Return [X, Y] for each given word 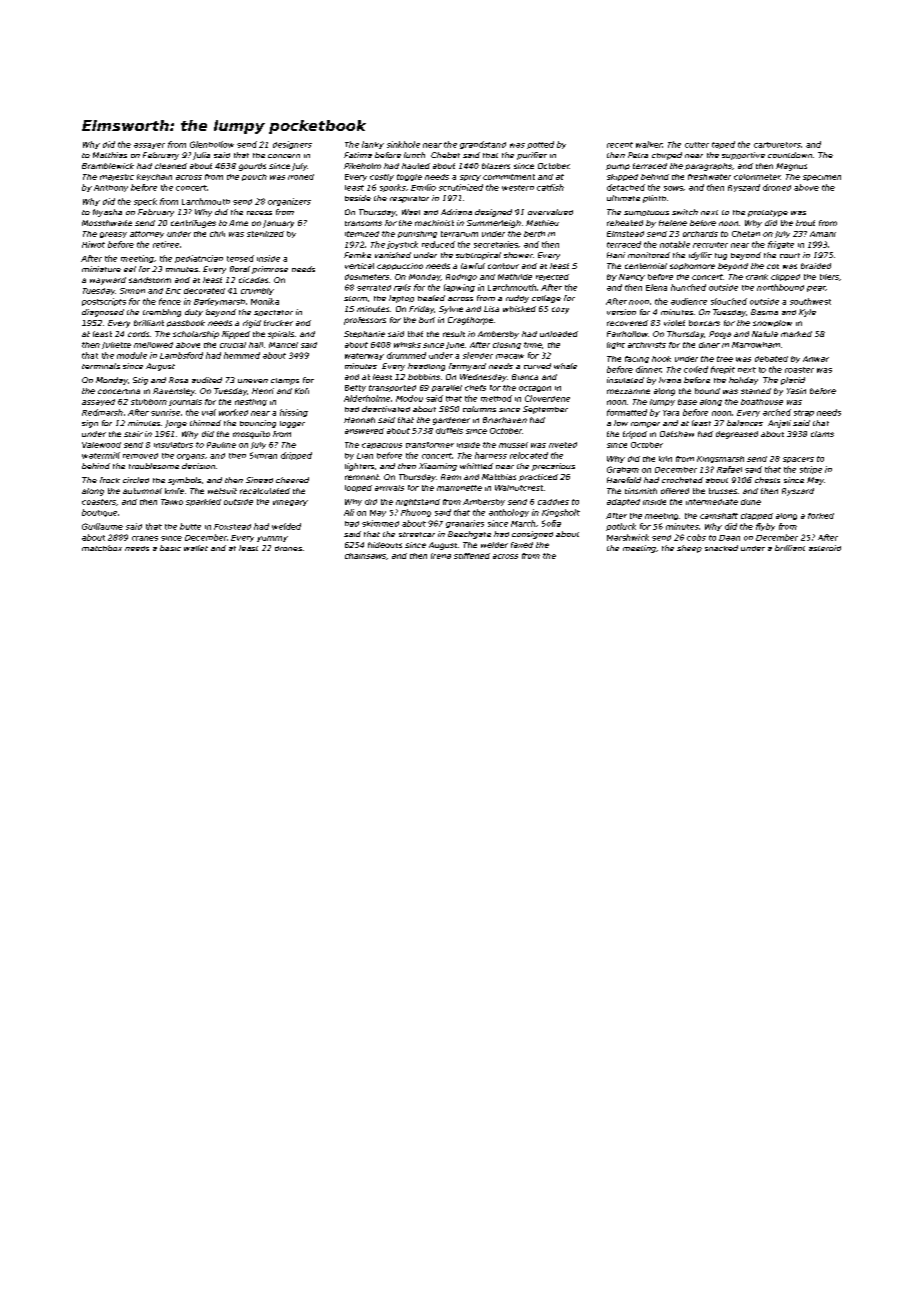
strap [804, 413]
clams [822, 434]
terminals [101, 366]
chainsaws [365, 556]
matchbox [102, 548]
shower [518, 255]
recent [620, 145]
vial [209, 412]
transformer [430, 445]
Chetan [746, 234]
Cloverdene [547, 398]
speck [145, 202]
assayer [149, 146]
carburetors [777, 145]
